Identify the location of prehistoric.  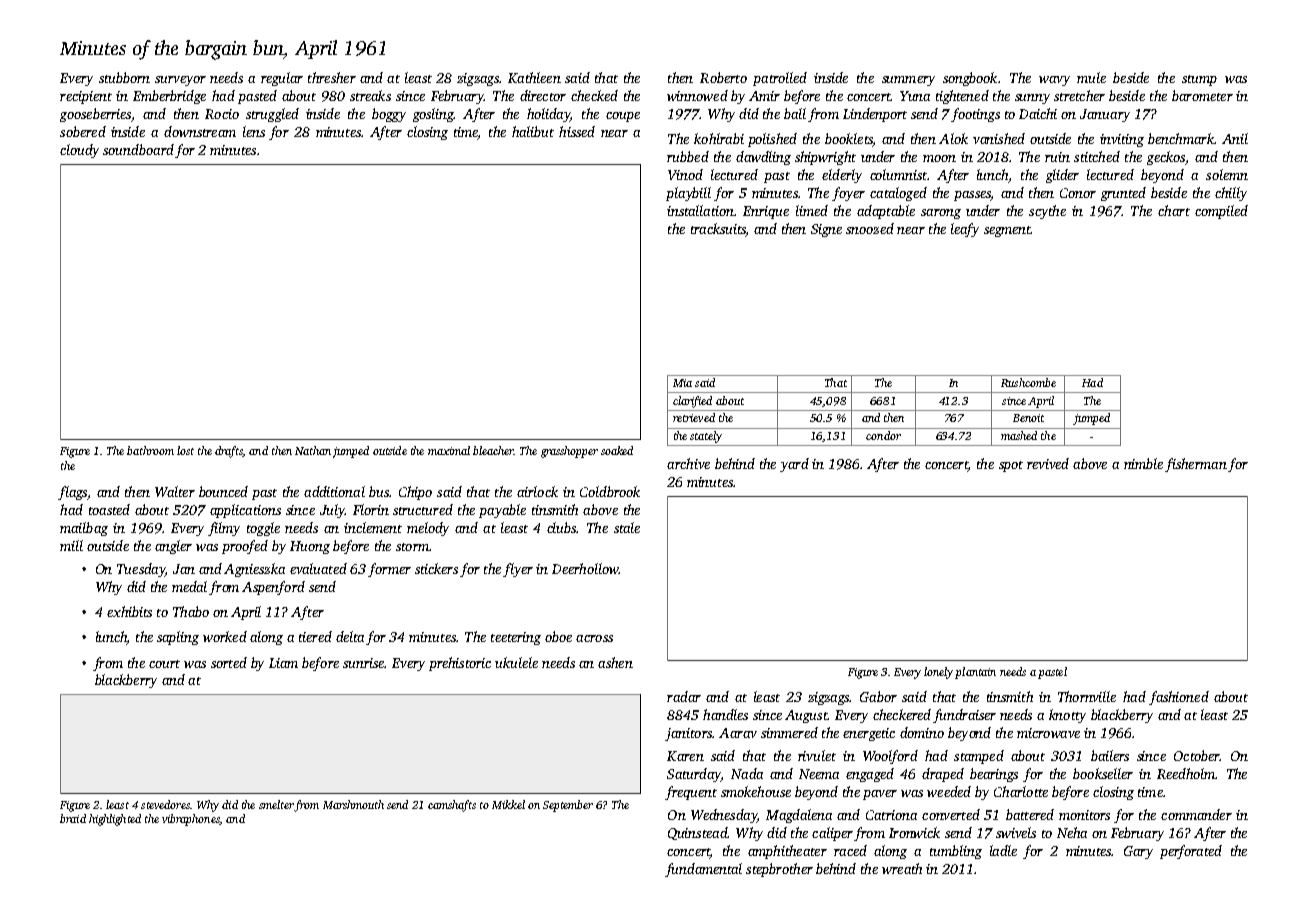
(460, 664).
